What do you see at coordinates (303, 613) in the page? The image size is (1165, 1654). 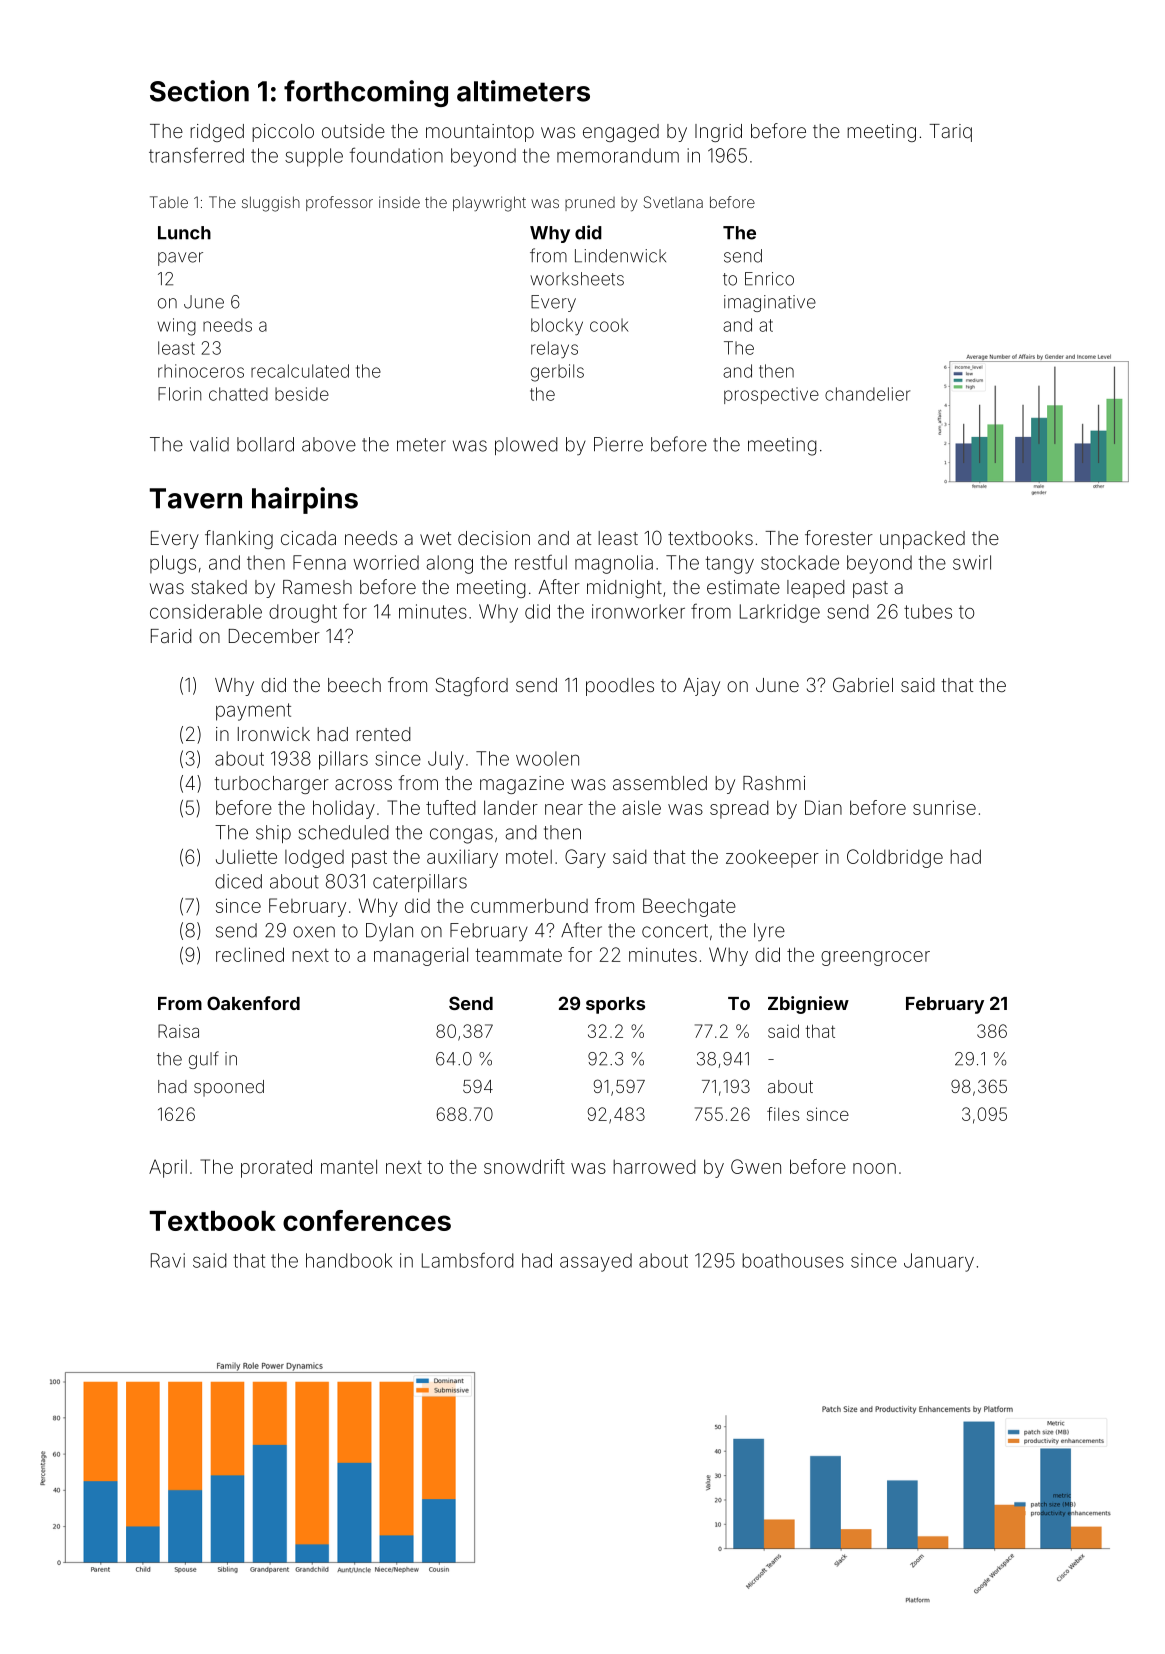 I see `drought` at bounding box center [303, 613].
